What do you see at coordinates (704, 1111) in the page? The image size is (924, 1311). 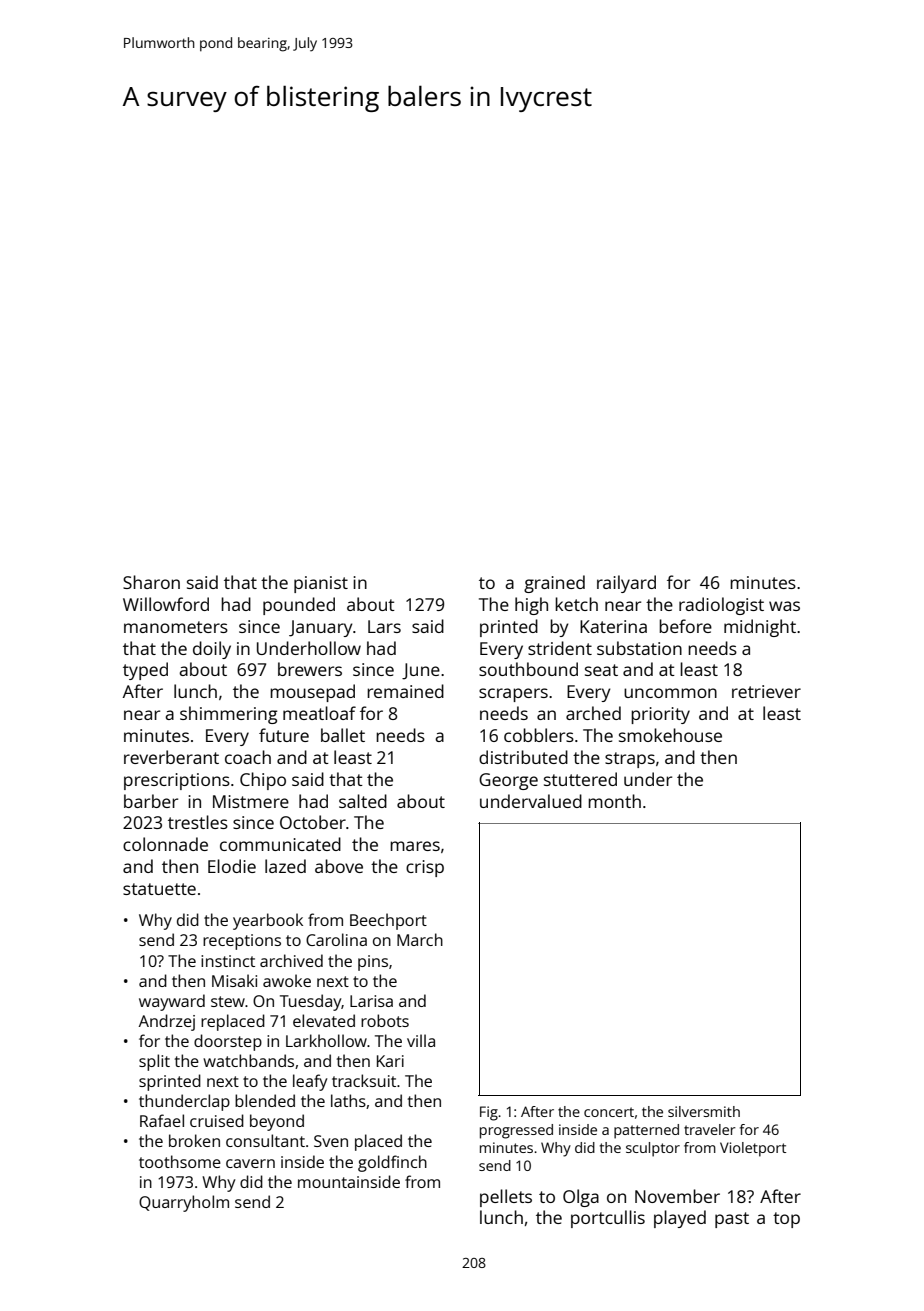 I see `silversmith` at bounding box center [704, 1111].
